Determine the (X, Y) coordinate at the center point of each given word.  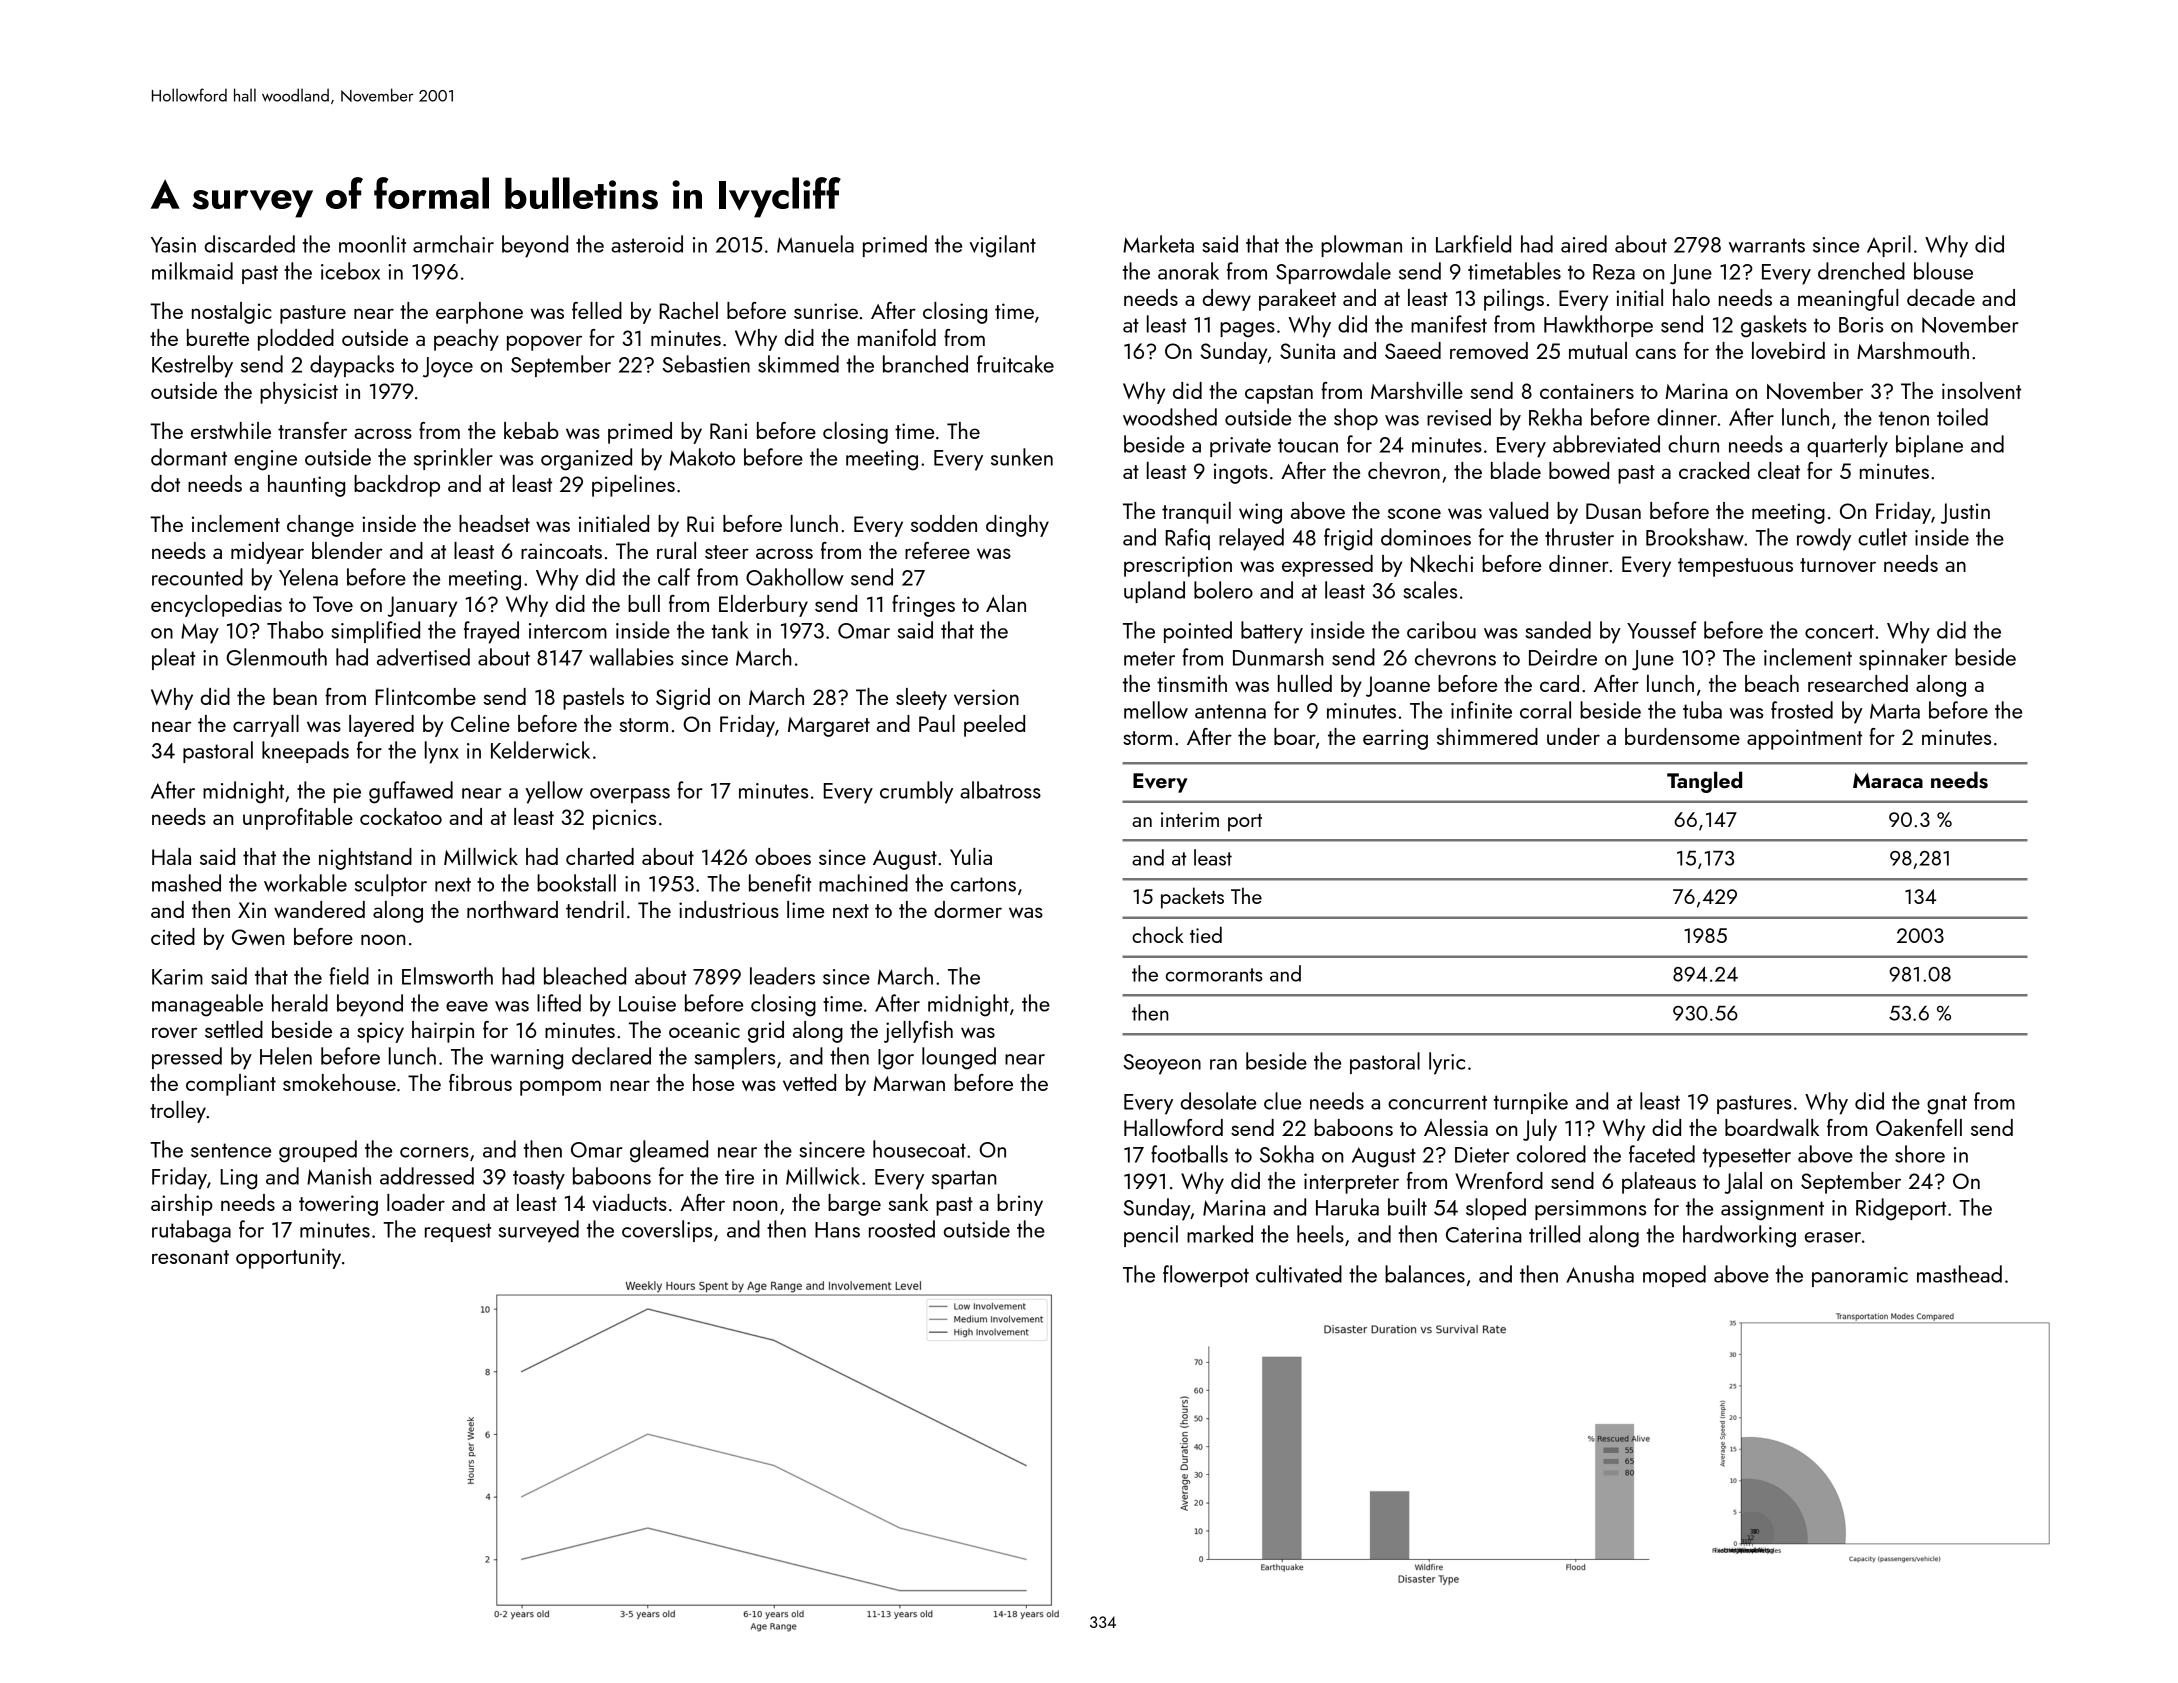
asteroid (647, 244)
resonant (190, 1257)
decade (1941, 297)
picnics (624, 819)
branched (925, 364)
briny (1020, 1205)
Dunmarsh (1278, 657)
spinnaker (1903, 659)
